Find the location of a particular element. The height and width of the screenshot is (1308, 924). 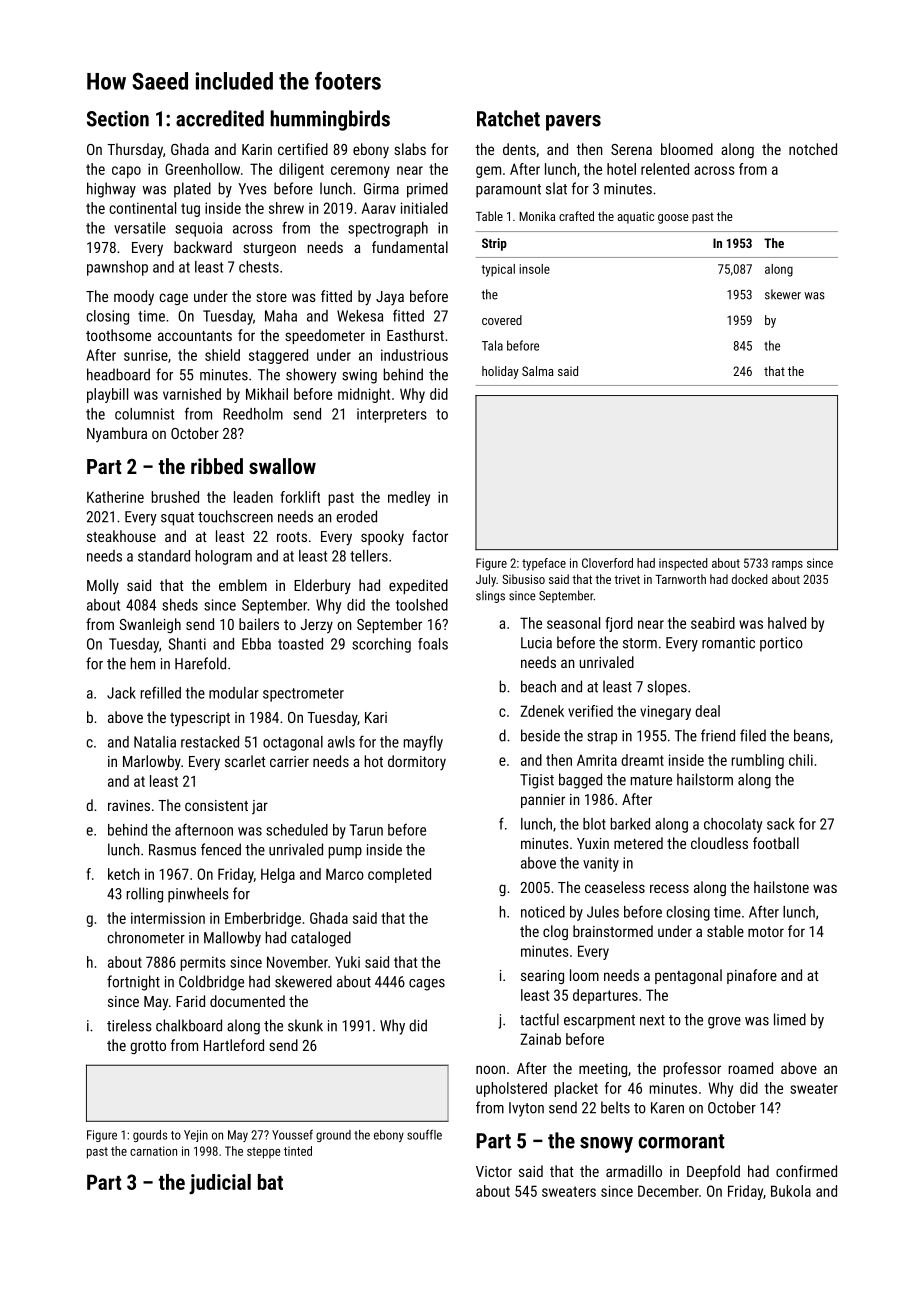

Salma is located at coordinates (538, 371).
